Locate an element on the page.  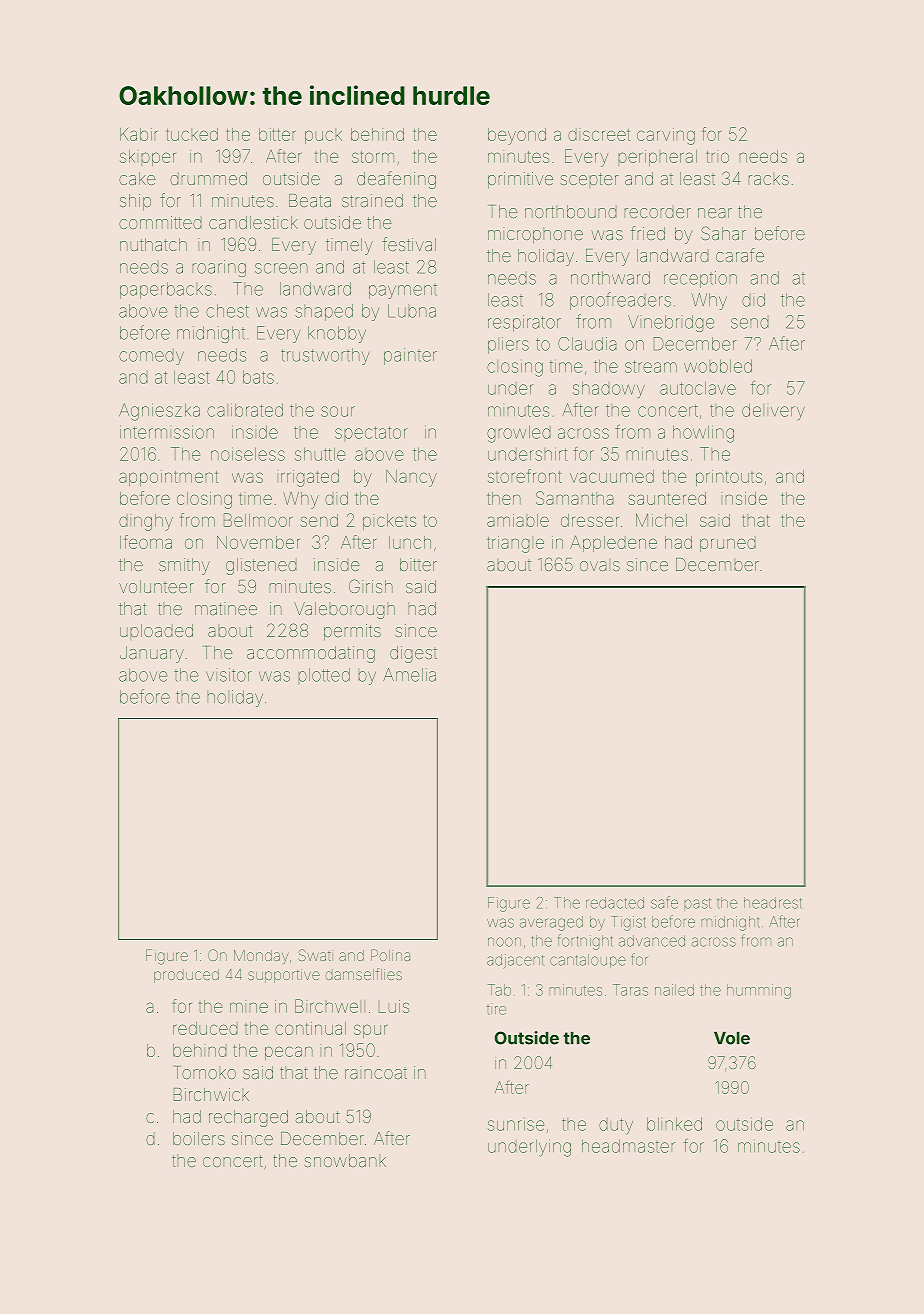
blinked is located at coordinates (674, 1124).
